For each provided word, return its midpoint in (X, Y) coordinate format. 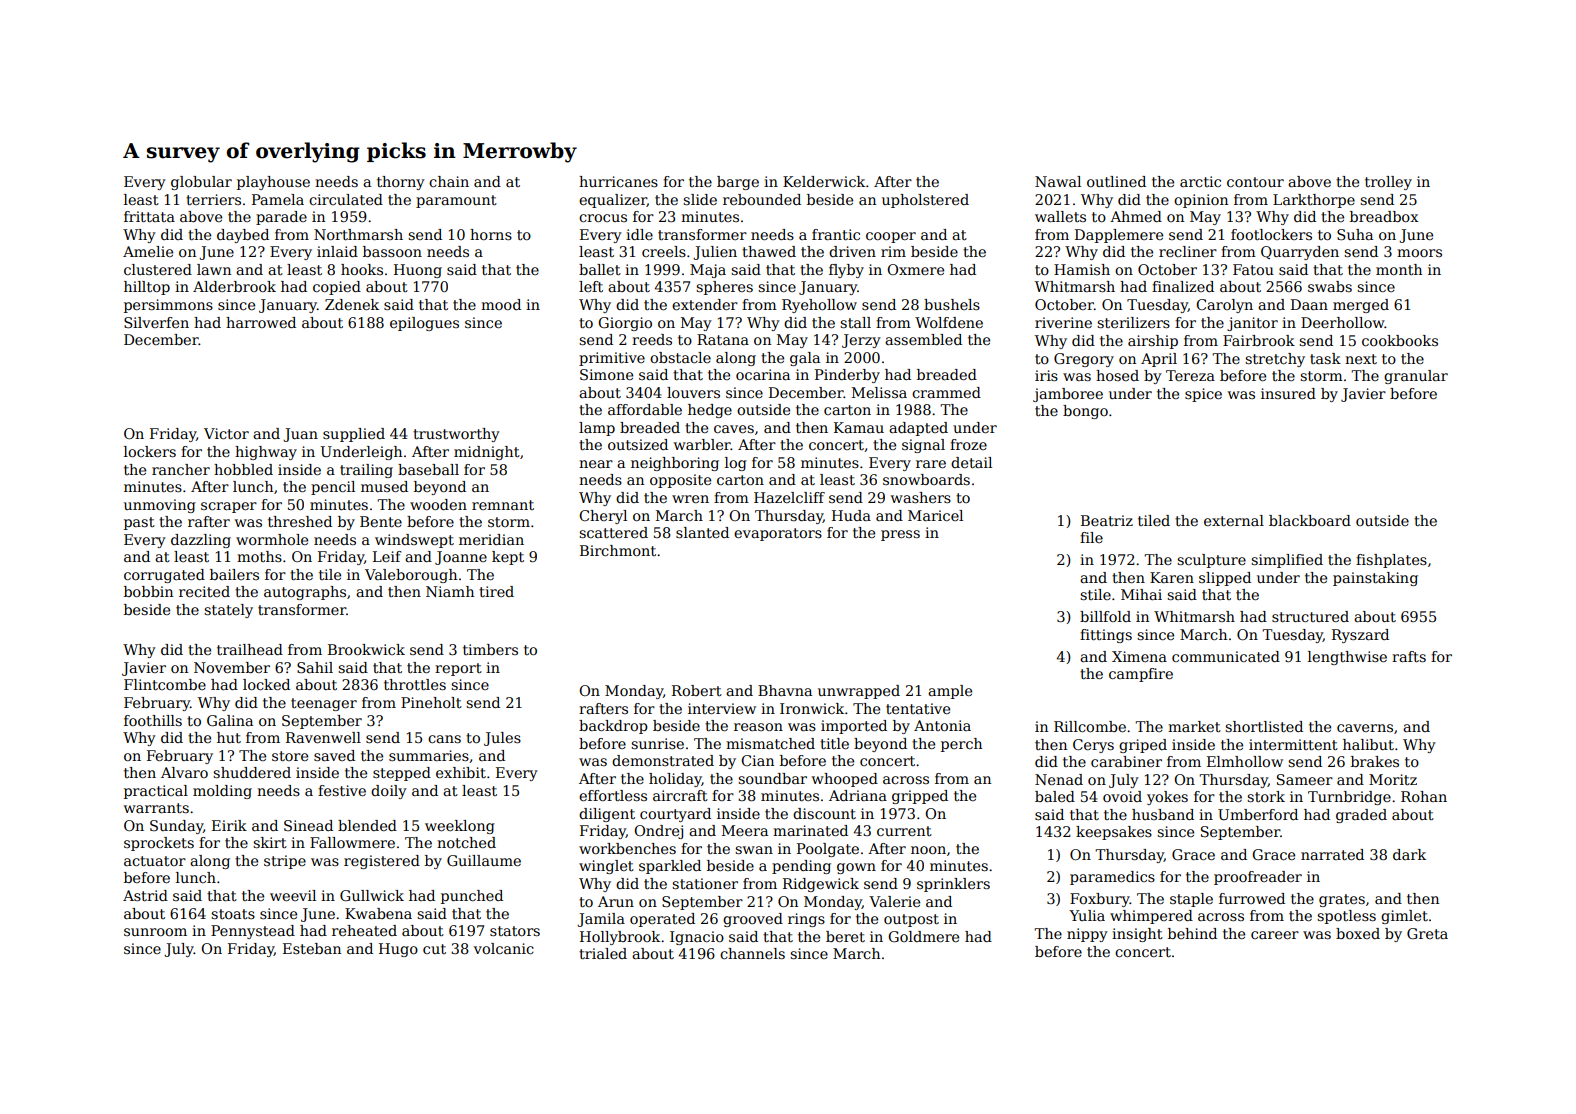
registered (382, 862)
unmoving (160, 506)
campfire (1141, 675)
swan (754, 850)
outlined (1116, 181)
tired (496, 591)
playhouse (273, 183)
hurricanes (618, 181)
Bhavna (785, 690)
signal (923, 446)
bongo (1085, 412)
